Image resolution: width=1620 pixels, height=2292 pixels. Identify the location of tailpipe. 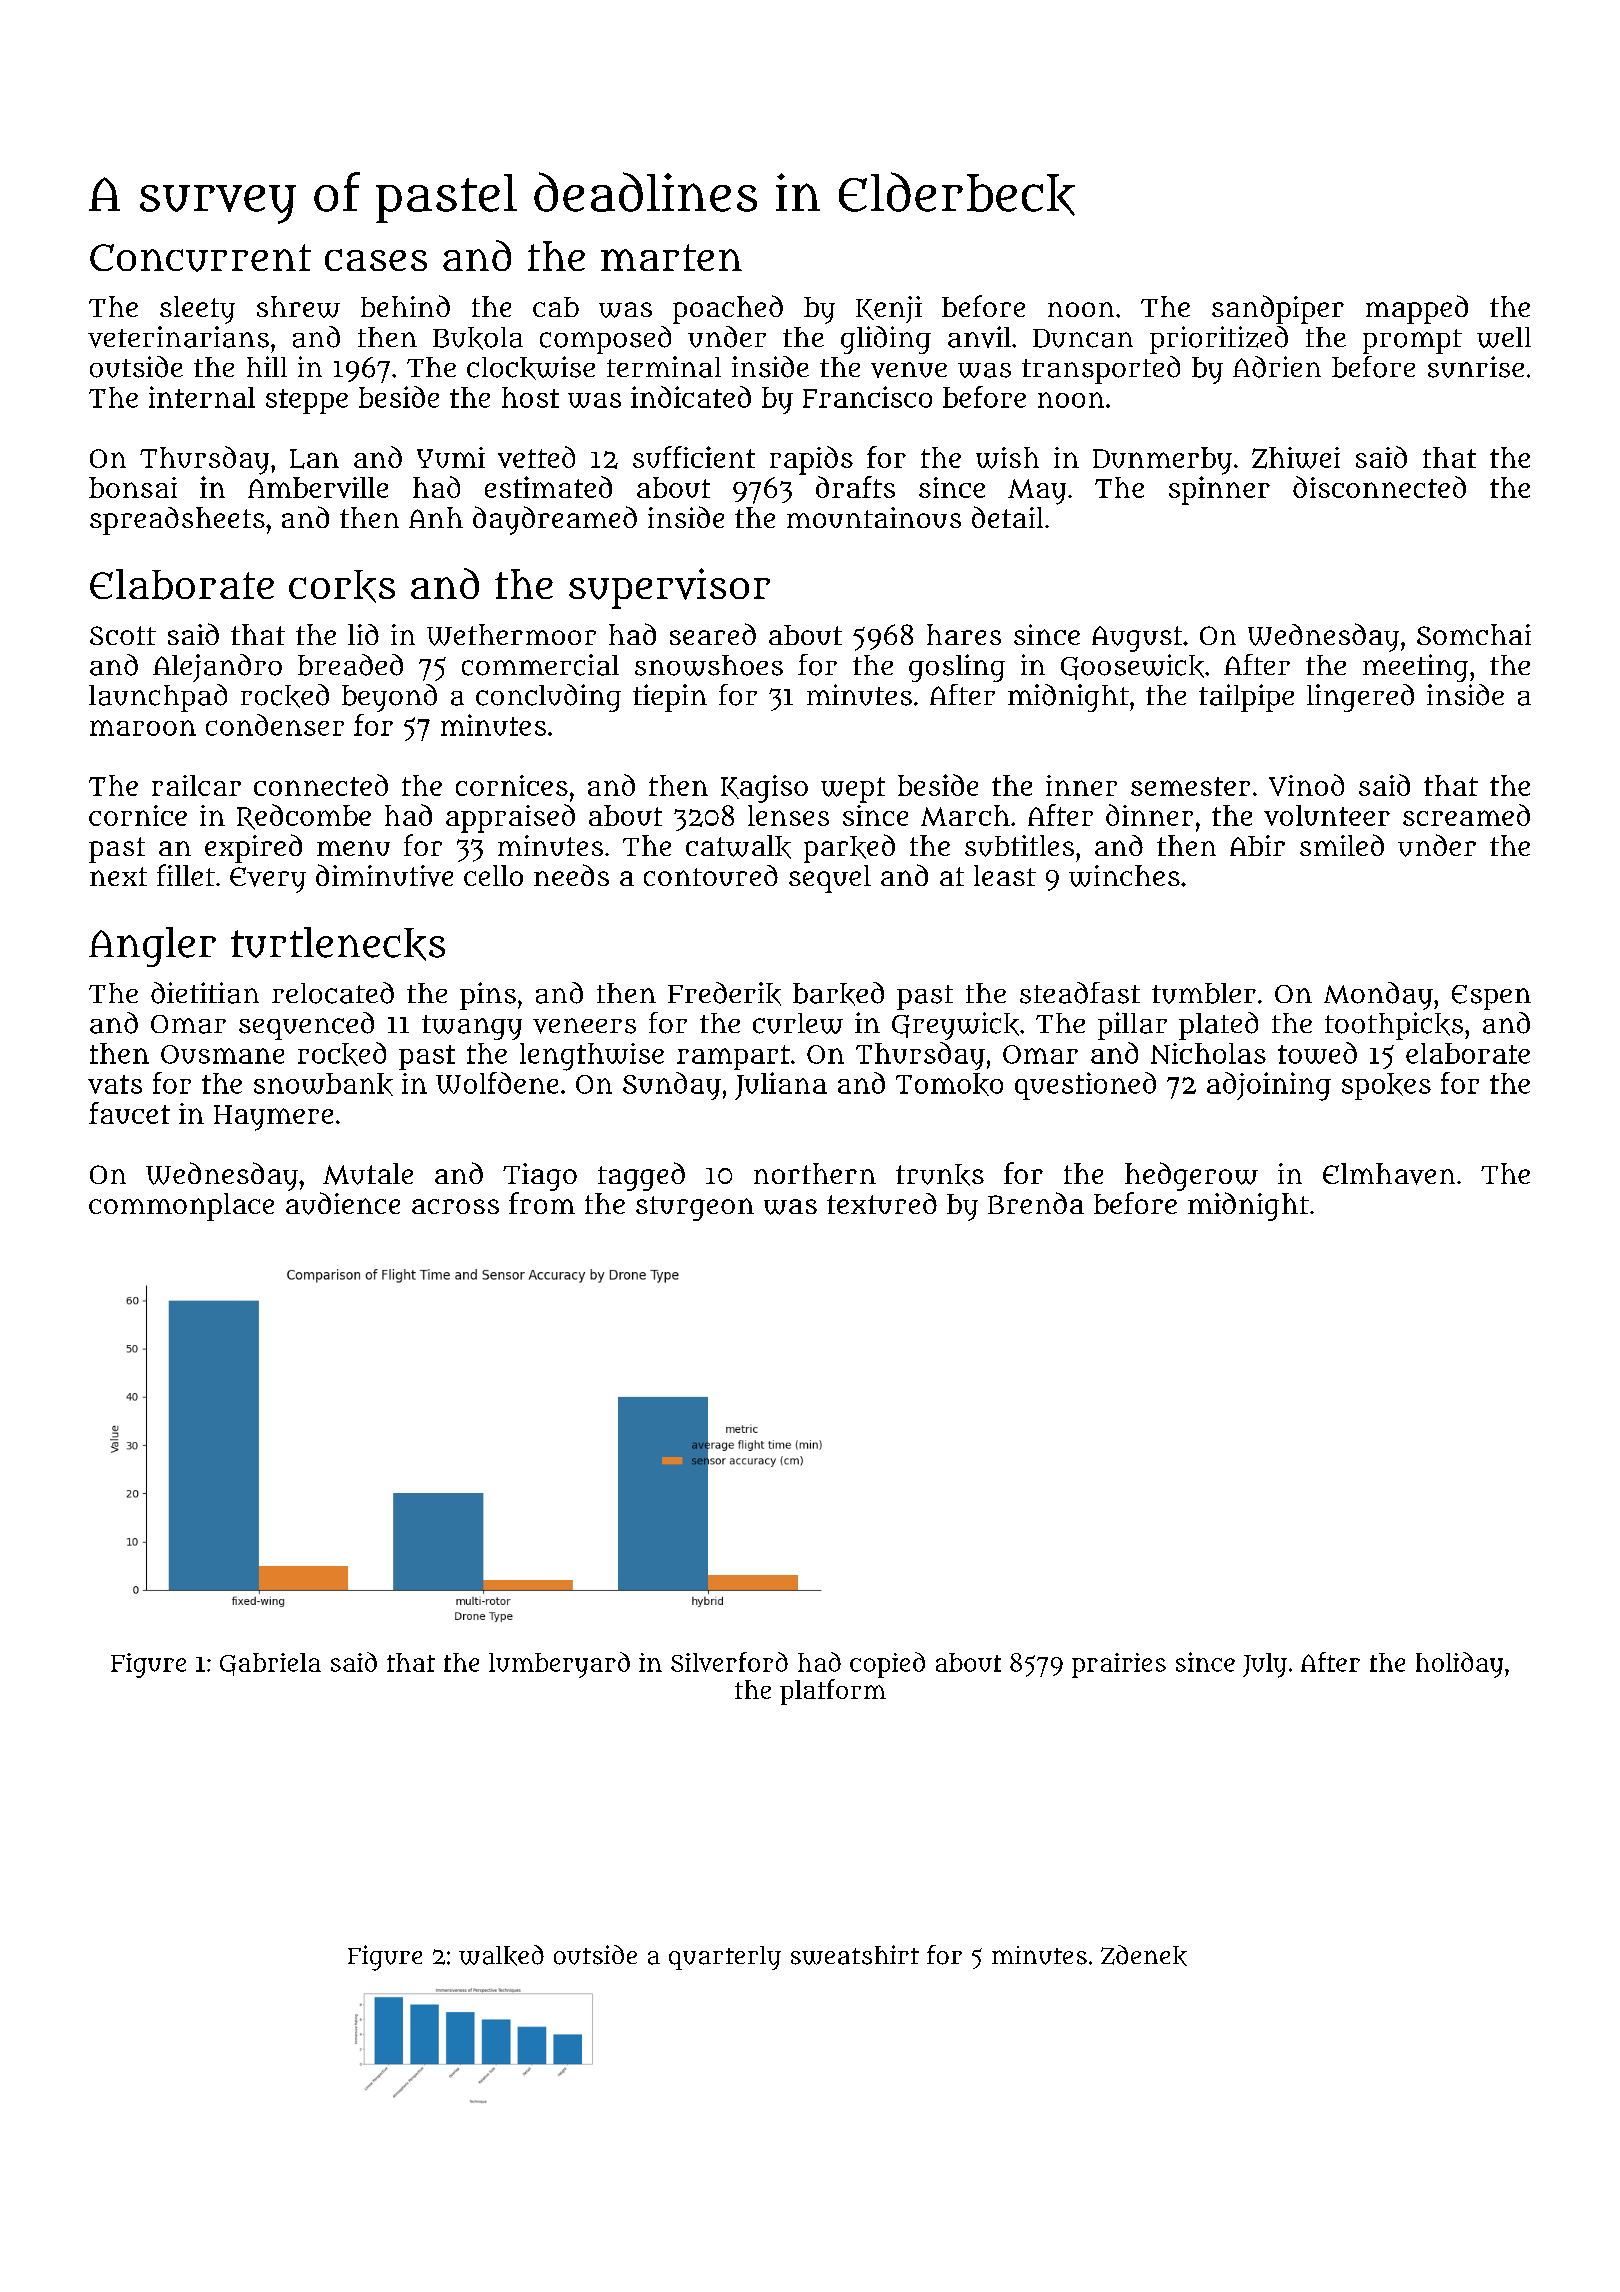
(1246, 698).
